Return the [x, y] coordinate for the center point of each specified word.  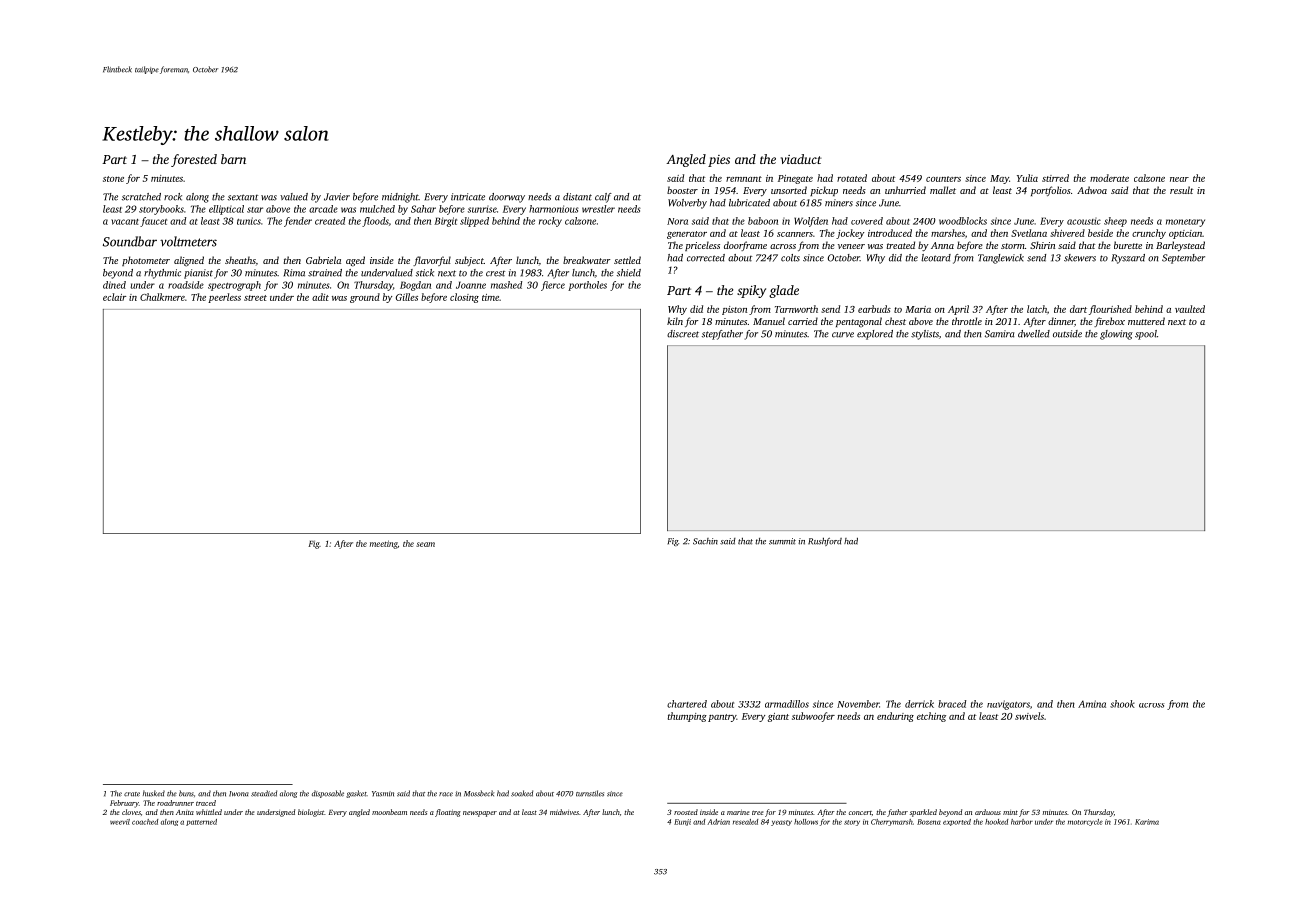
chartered [687, 704]
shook [1122, 704]
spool [1146, 335]
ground [365, 298]
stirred [1055, 178]
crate [132, 794]
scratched [141, 197]
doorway [507, 198]
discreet [683, 334]
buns [186, 793]
